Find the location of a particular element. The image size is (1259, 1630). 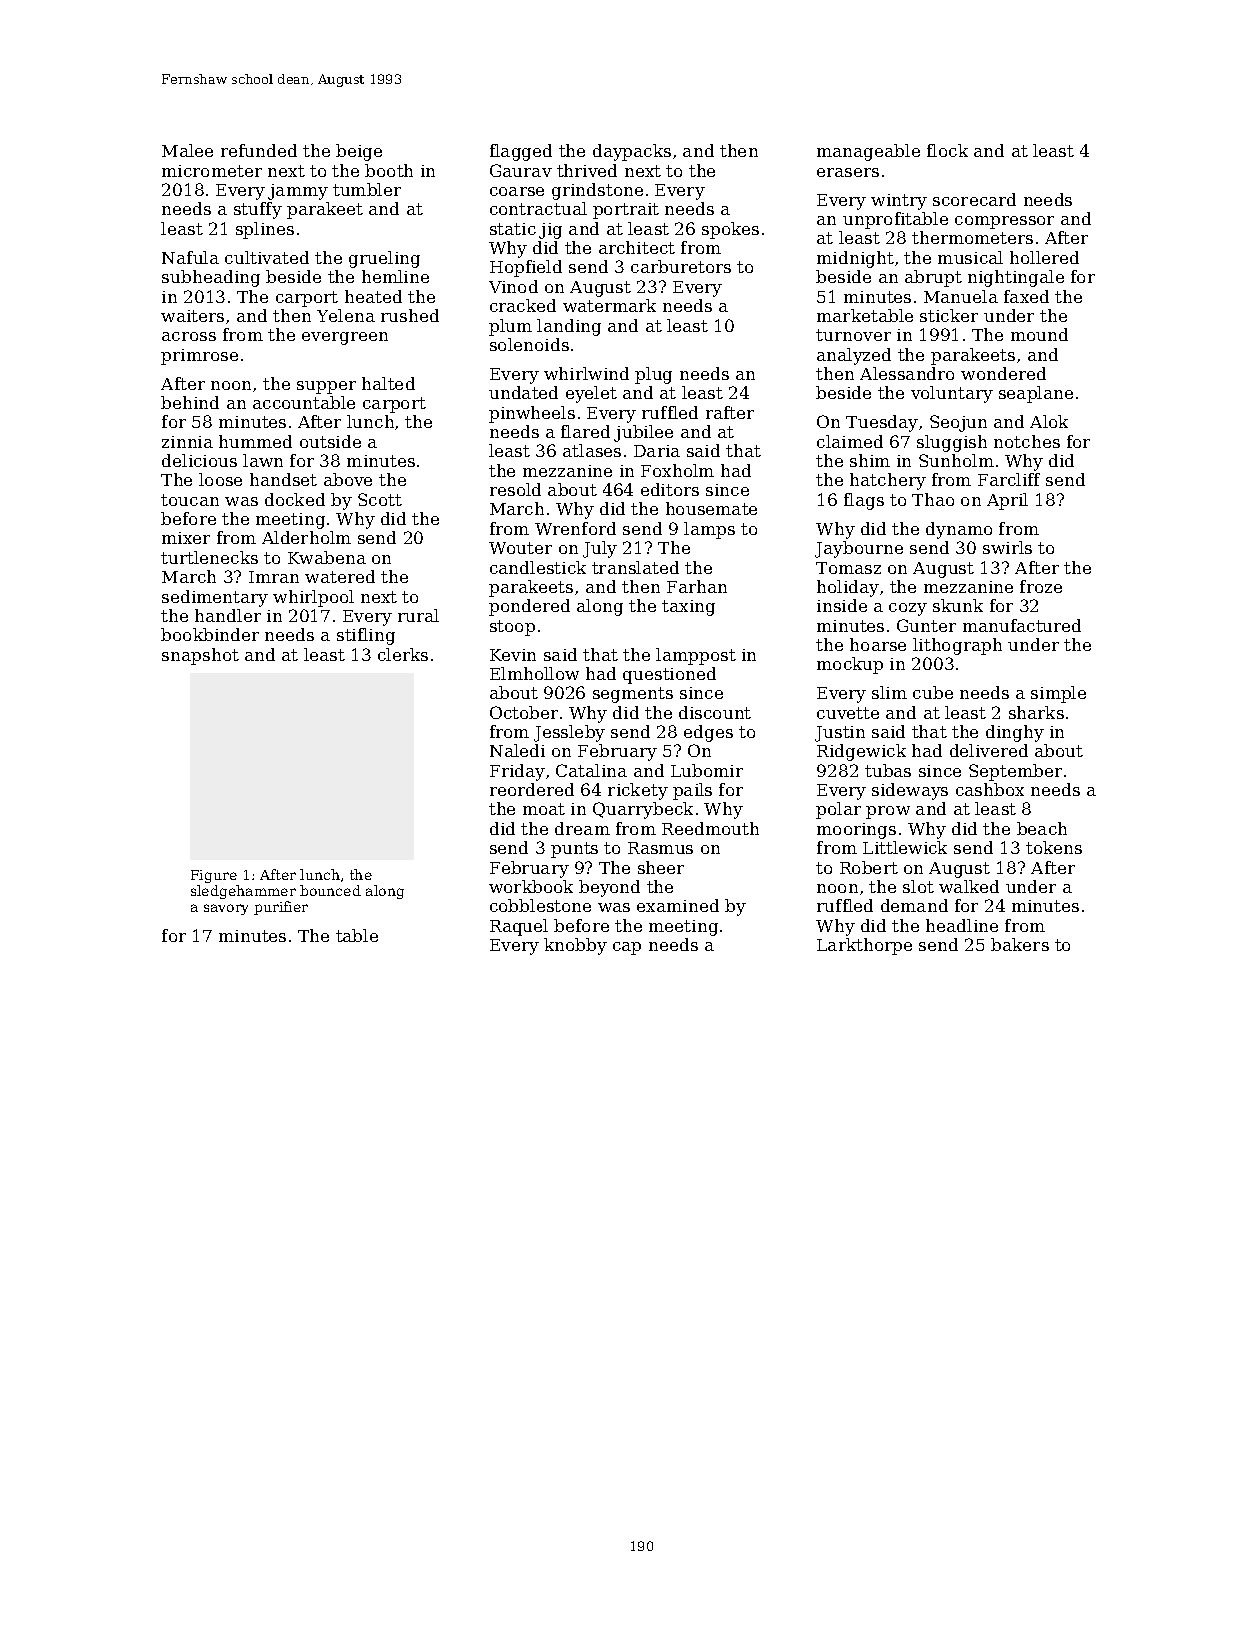

bounced is located at coordinates (330, 890).
